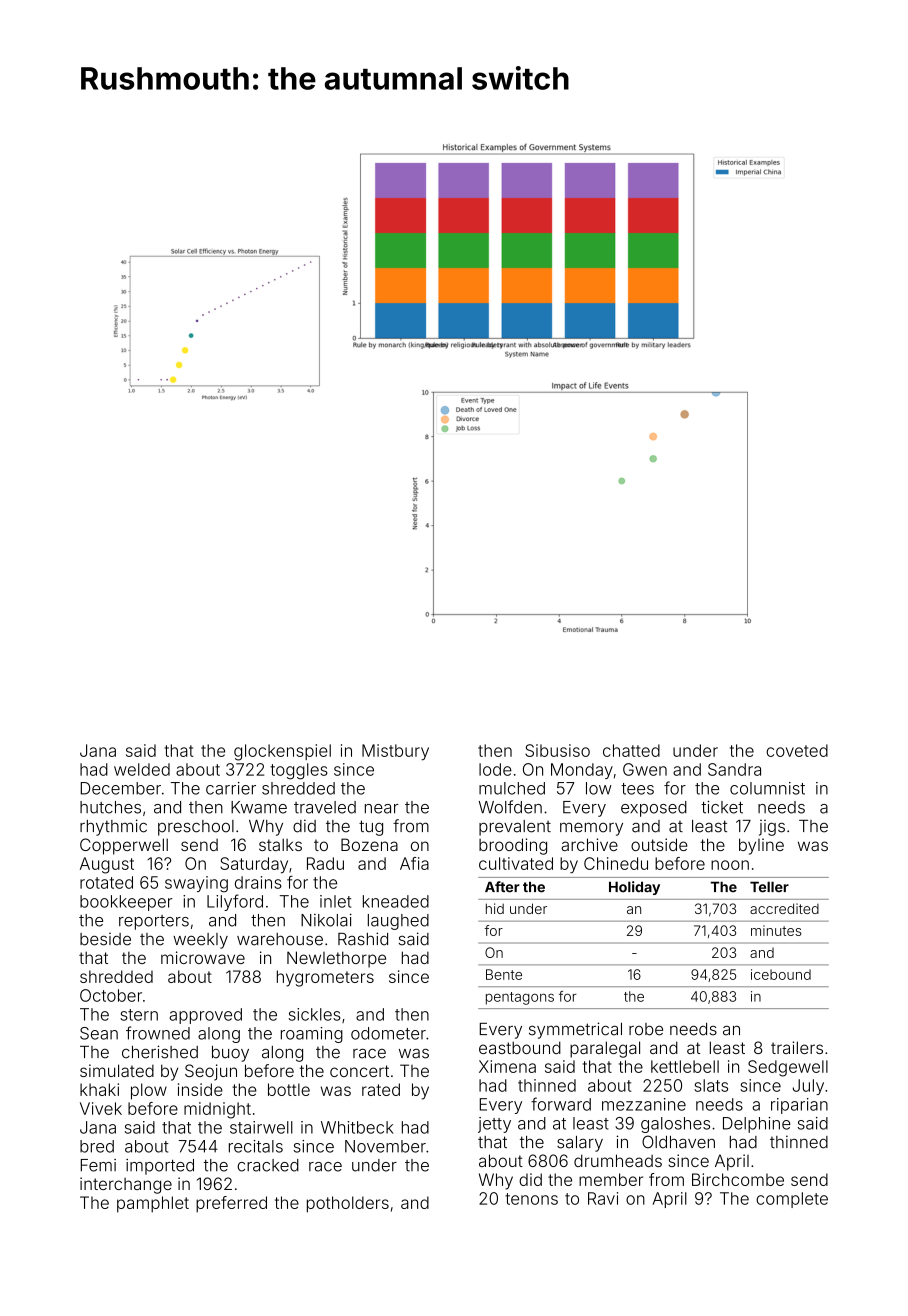 The height and width of the document is (1316, 908). What do you see at coordinates (557, 750) in the document?
I see `Sibusiso` at bounding box center [557, 750].
